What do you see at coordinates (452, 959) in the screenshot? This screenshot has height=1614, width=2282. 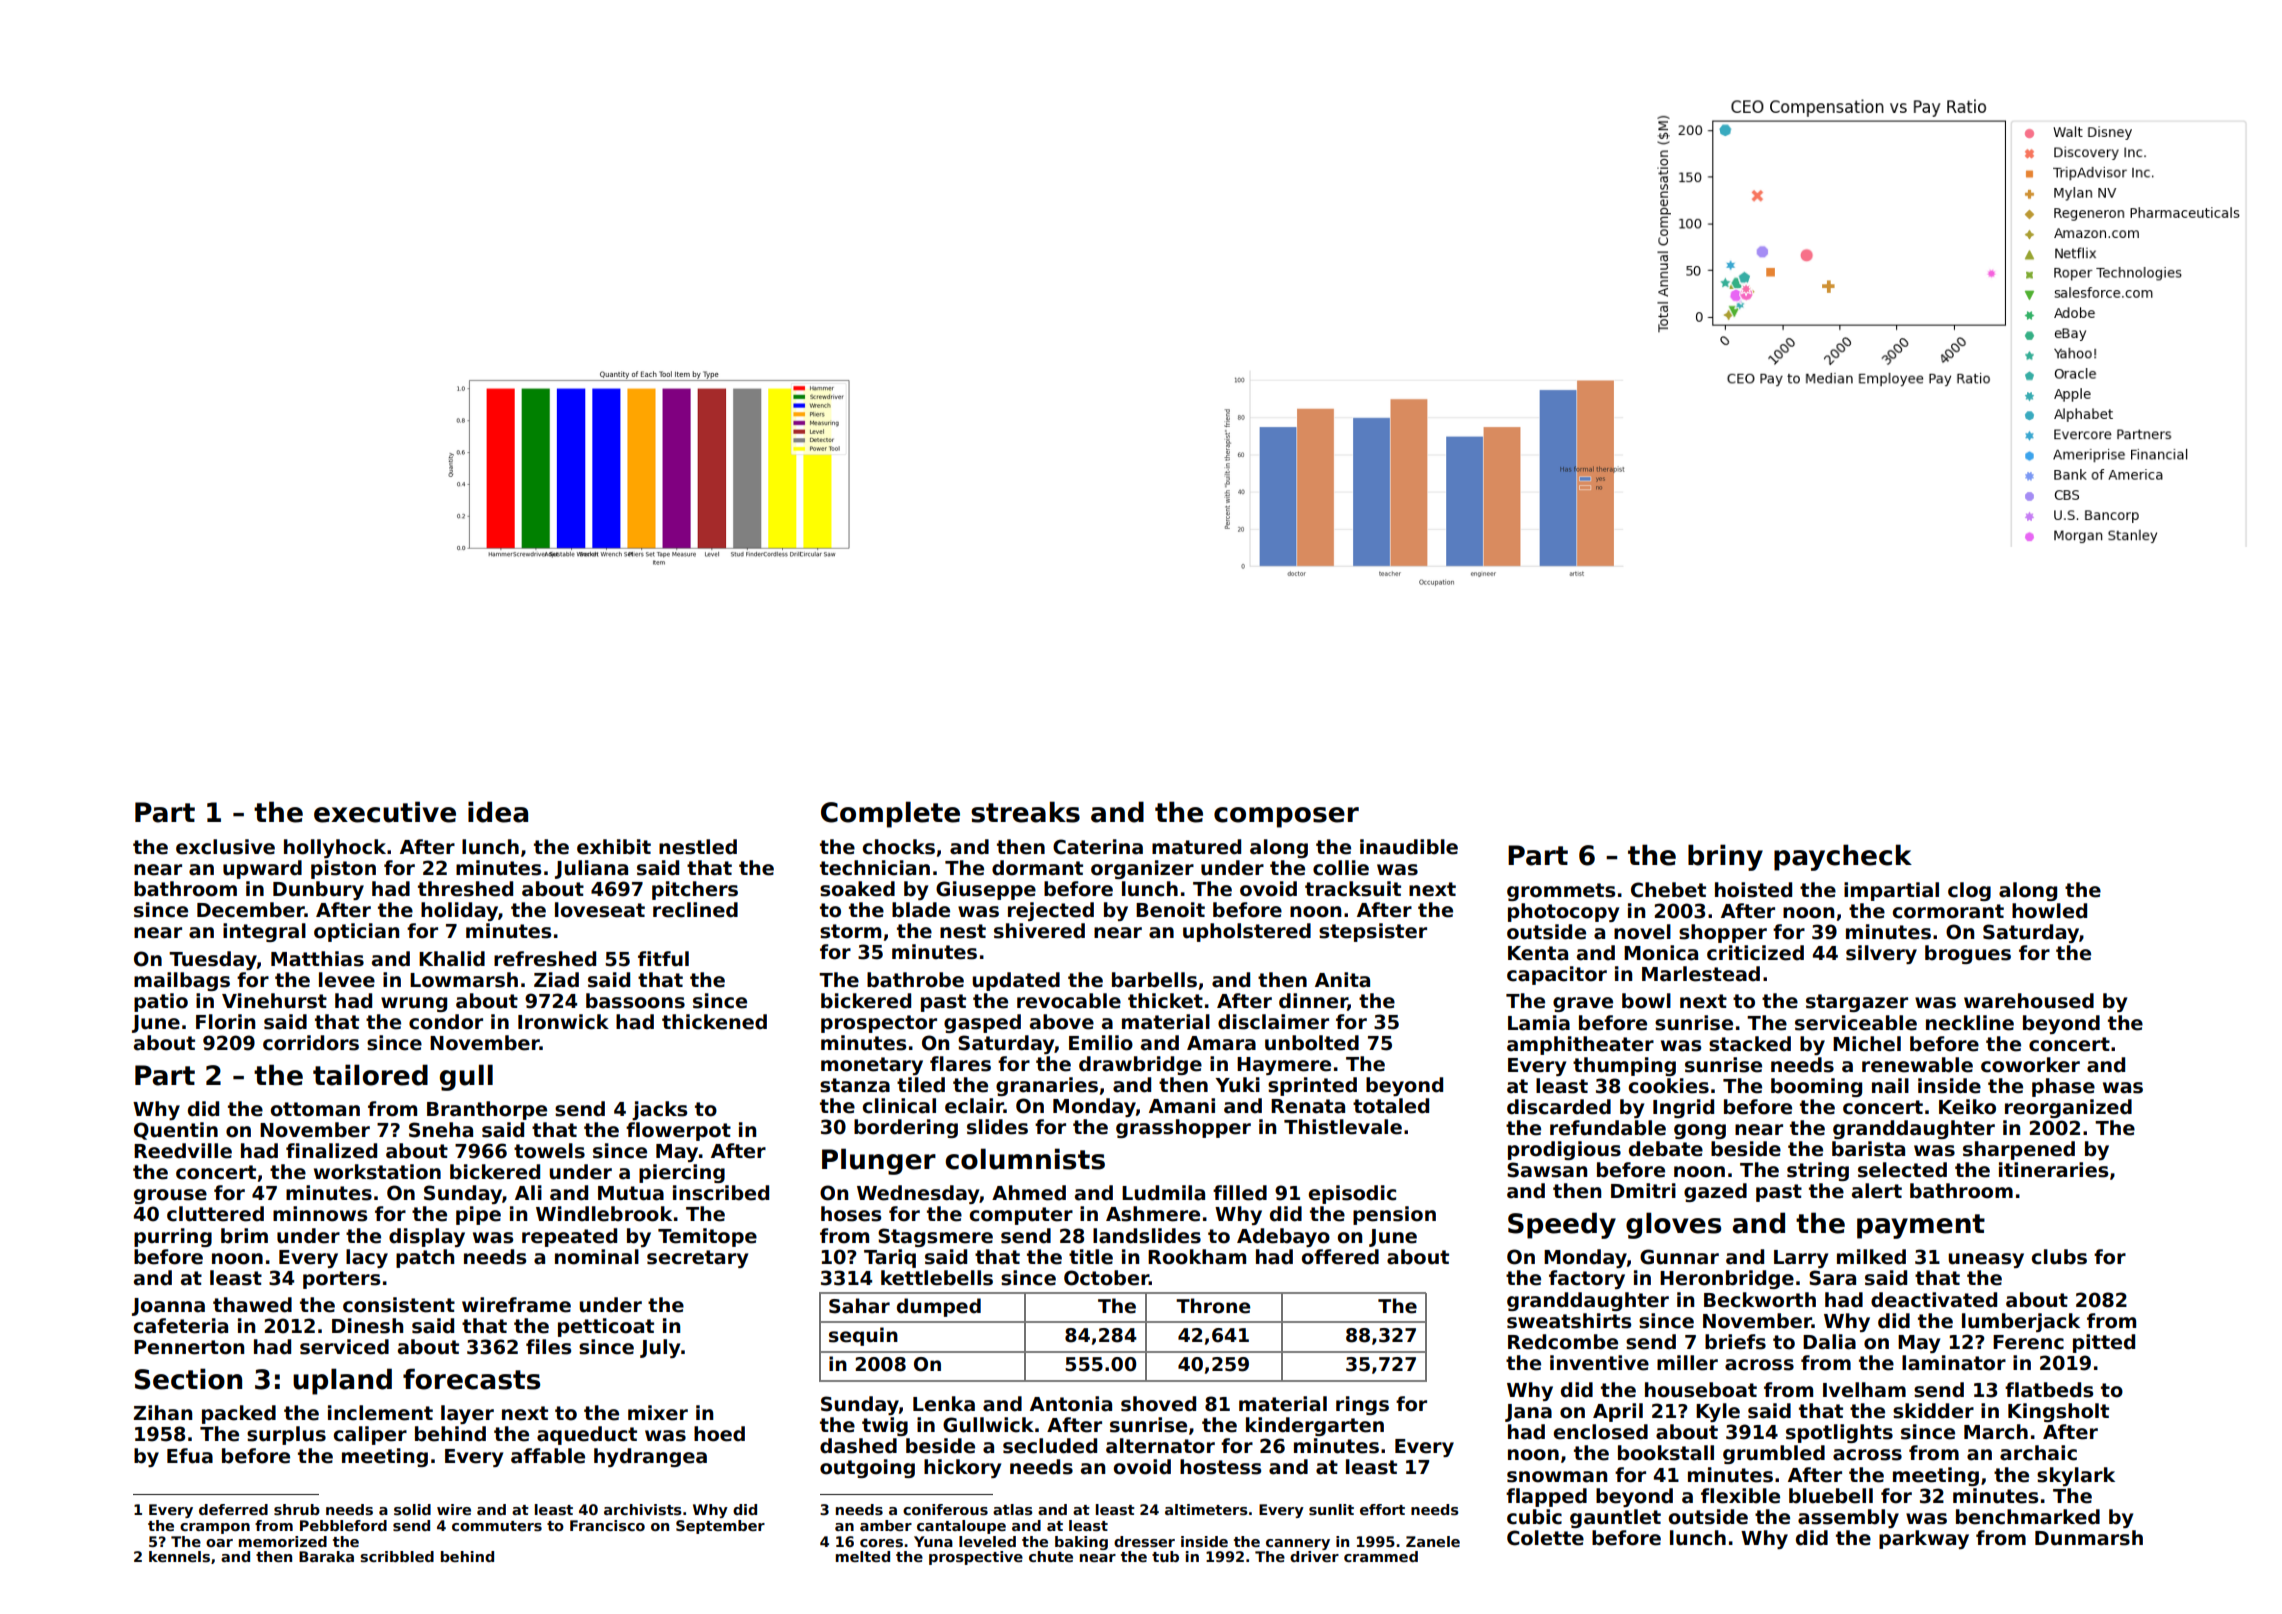 I see `Khalid` at bounding box center [452, 959].
